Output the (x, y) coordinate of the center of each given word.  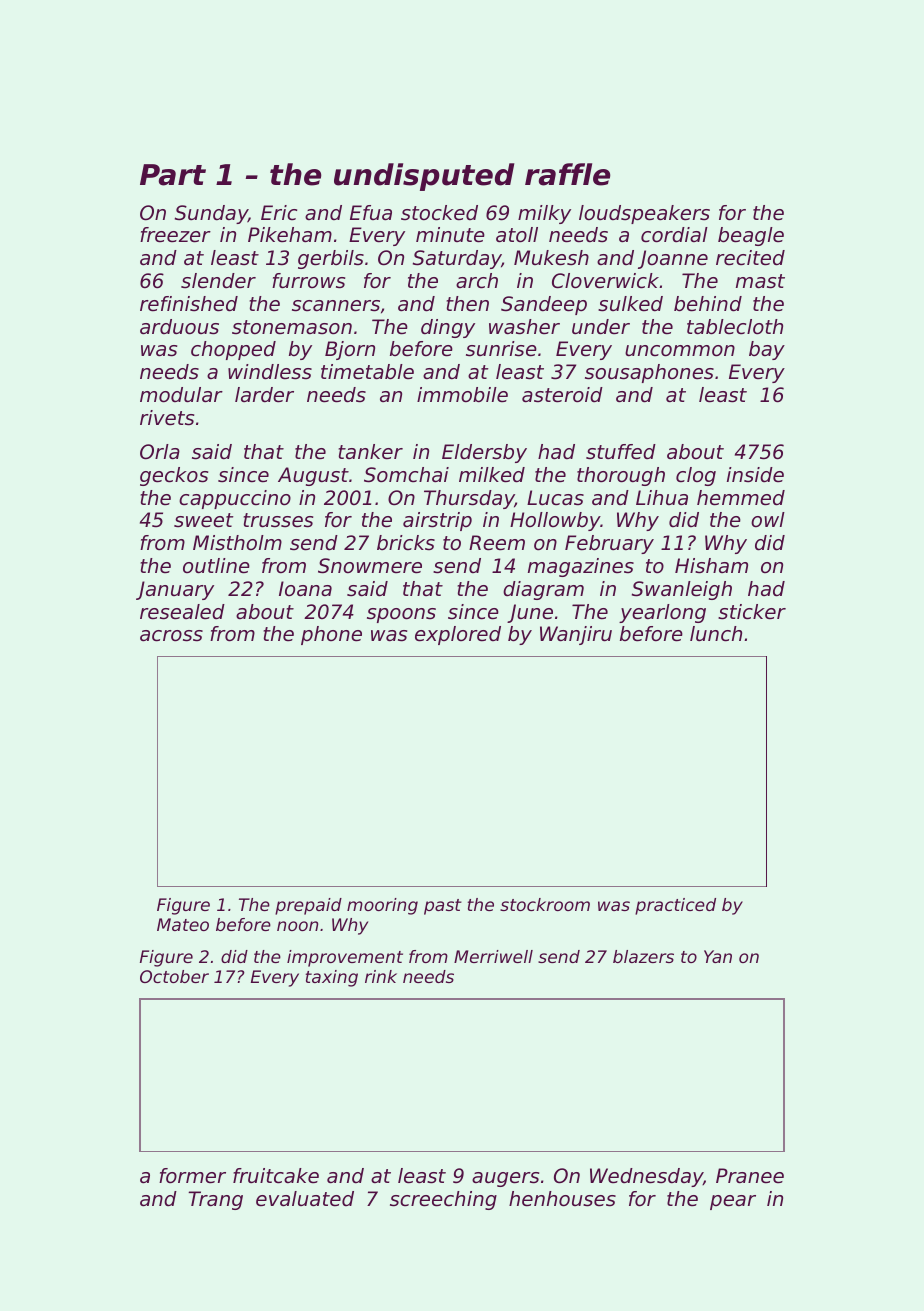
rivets (167, 418)
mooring (382, 906)
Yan (718, 956)
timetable (367, 372)
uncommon (680, 351)
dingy (448, 328)
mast (760, 281)
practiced (675, 906)
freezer (175, 235)
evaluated (305, 1199)
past (443, 907)
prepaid (308, 906)
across (171, 636)
